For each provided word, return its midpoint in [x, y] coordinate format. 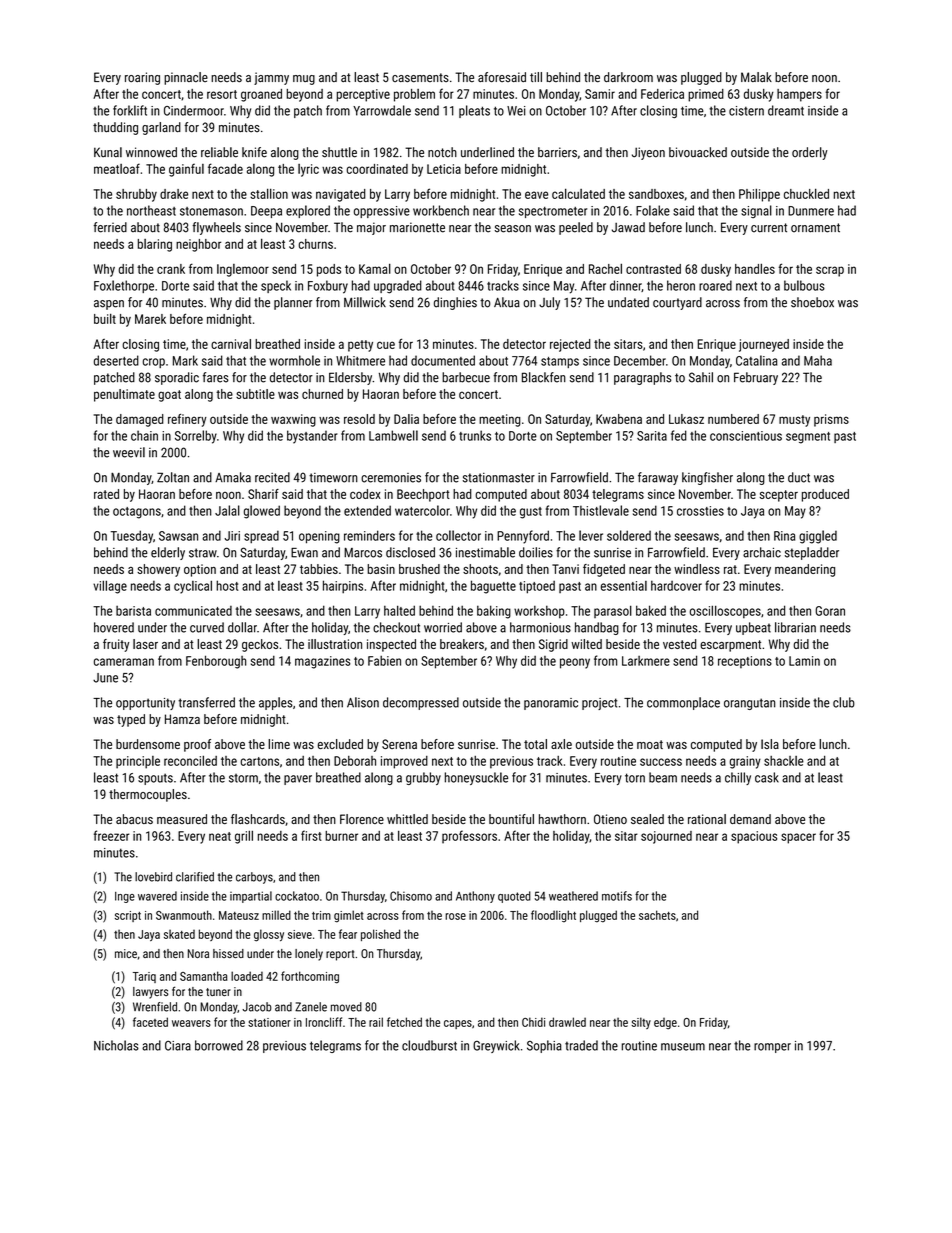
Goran [830, 611]
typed [131, 720]
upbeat [753, 628]
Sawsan [178, 536]
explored [308, 211]
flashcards [258, 819]
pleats [474, 111]
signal [756, 211]
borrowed [219, 1045]
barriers [557, 152]
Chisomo [411, 896]
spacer [798, 838]
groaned [261, 95]
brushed [419, 569]
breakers [462, 644]
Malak [756, 77]
